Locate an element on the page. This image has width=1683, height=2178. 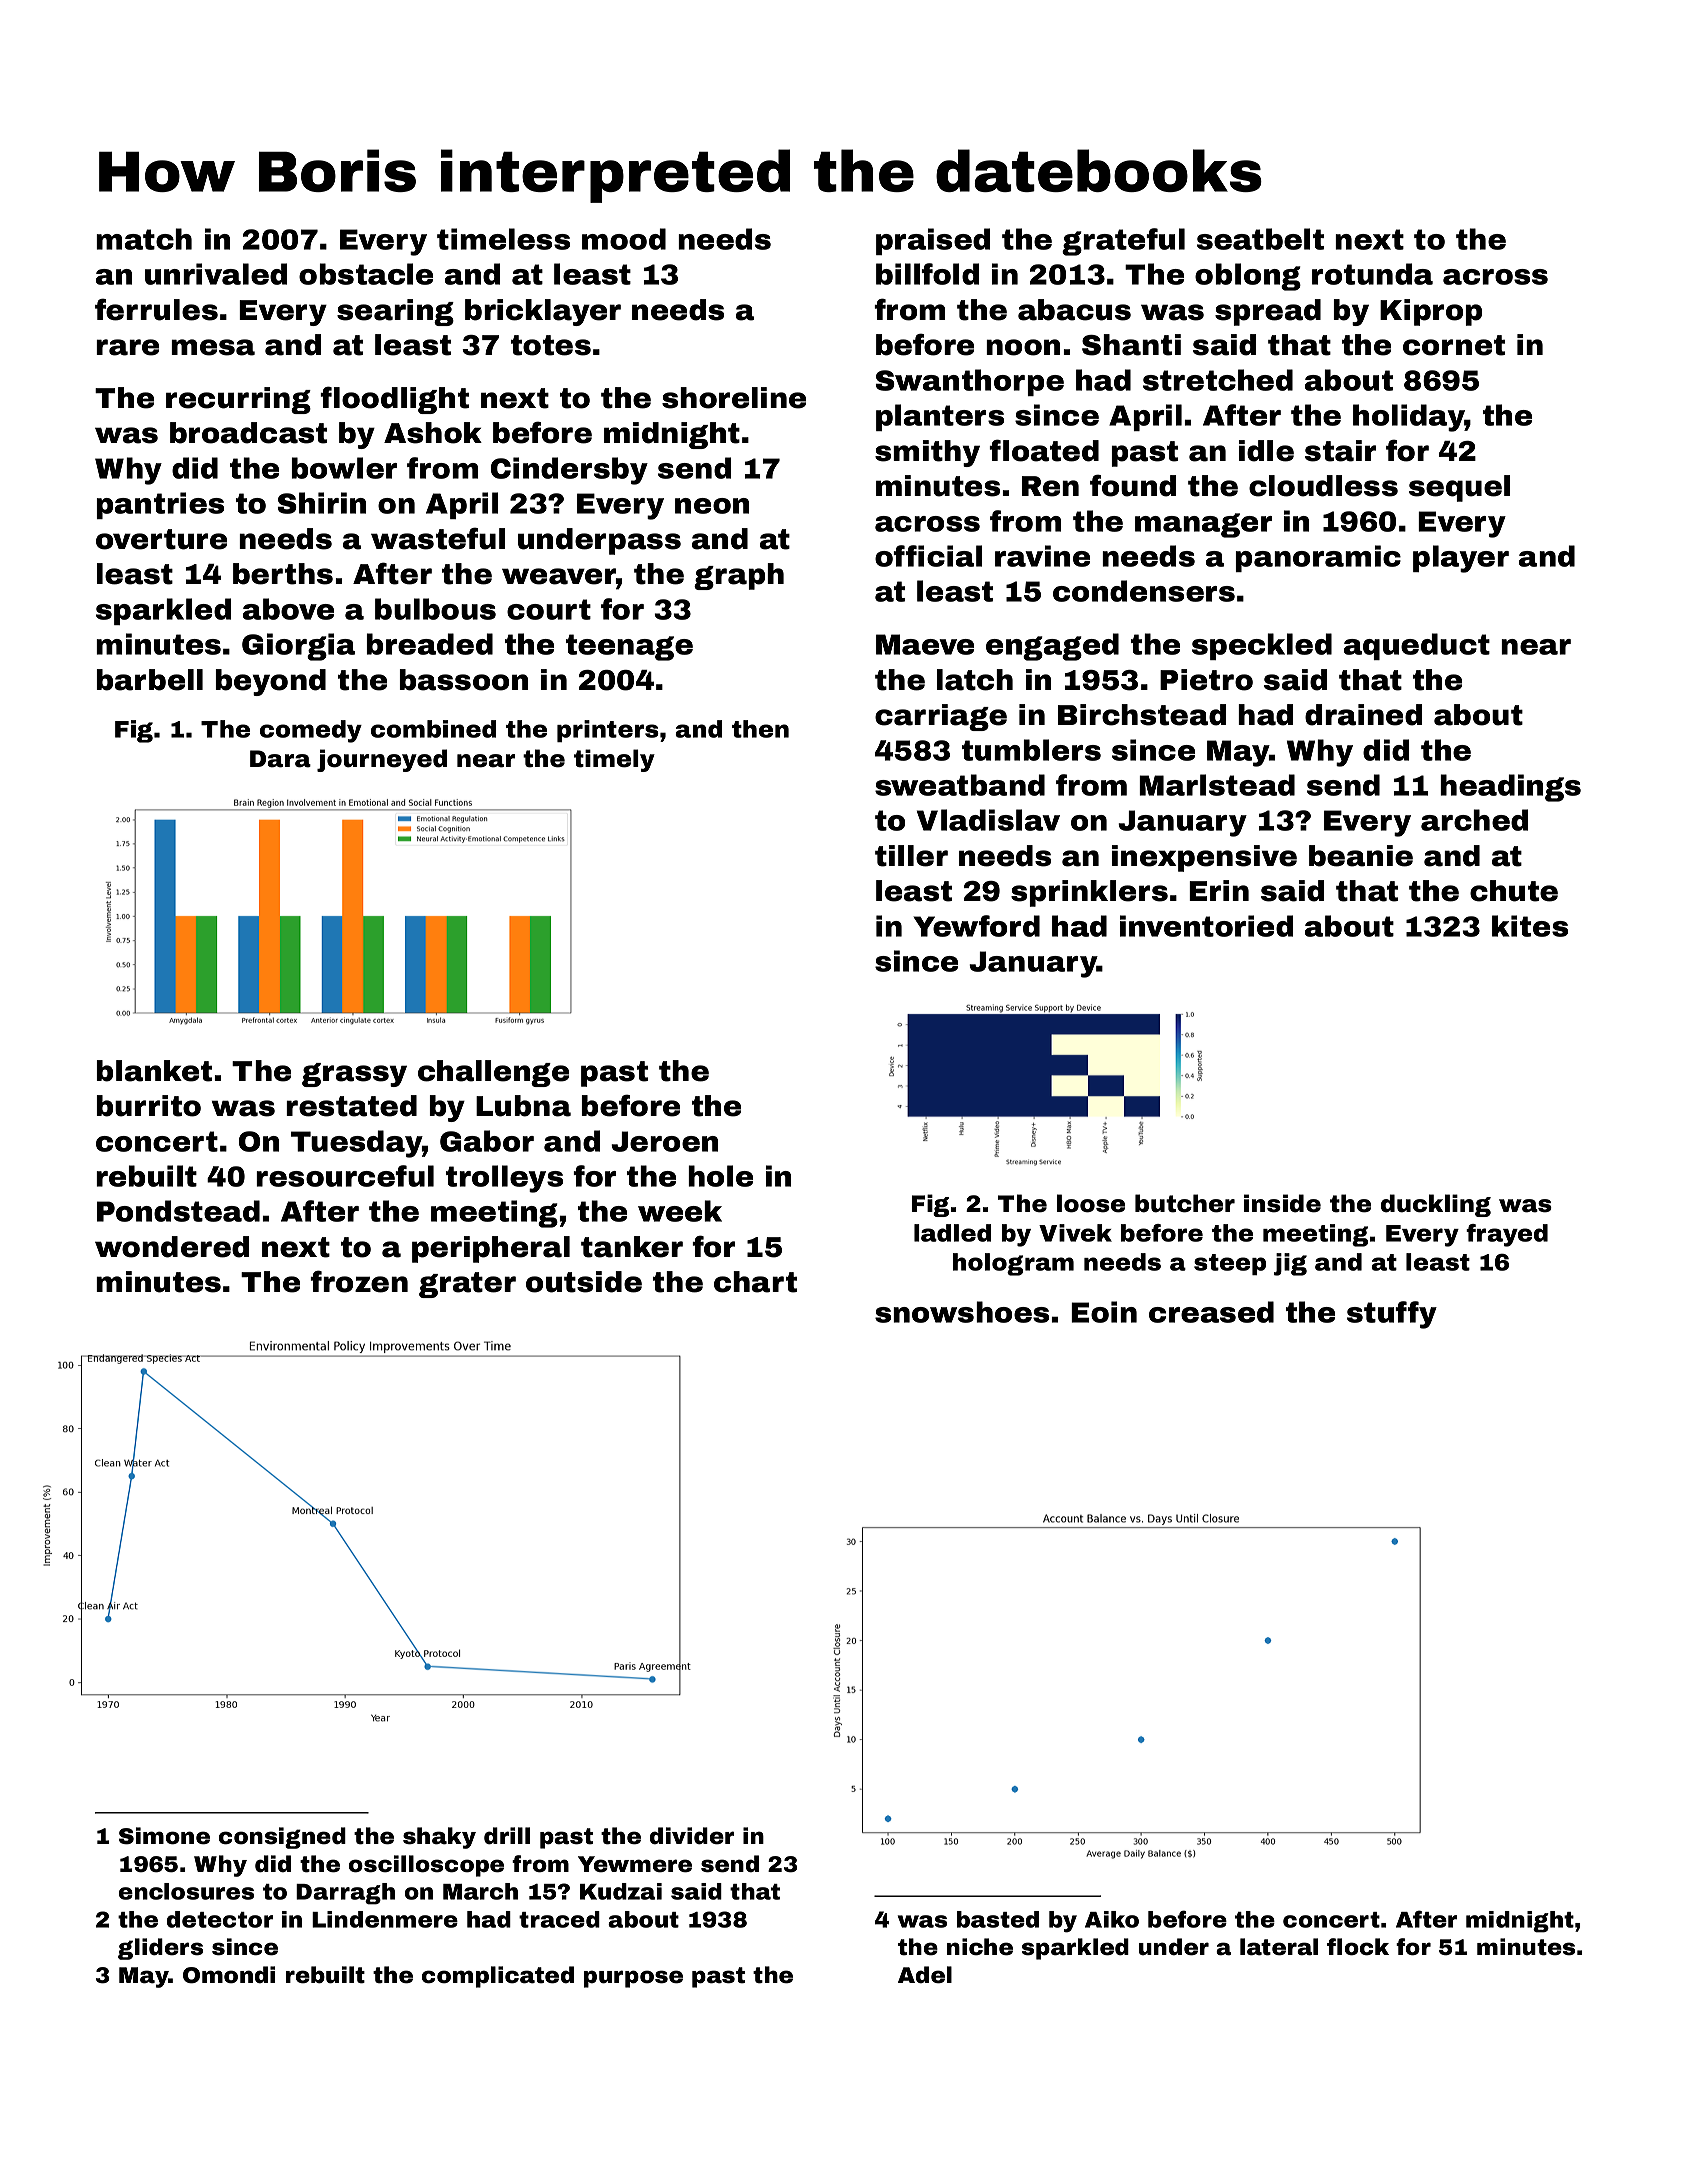
seatbelt is located at coordinates (1260, 239).
